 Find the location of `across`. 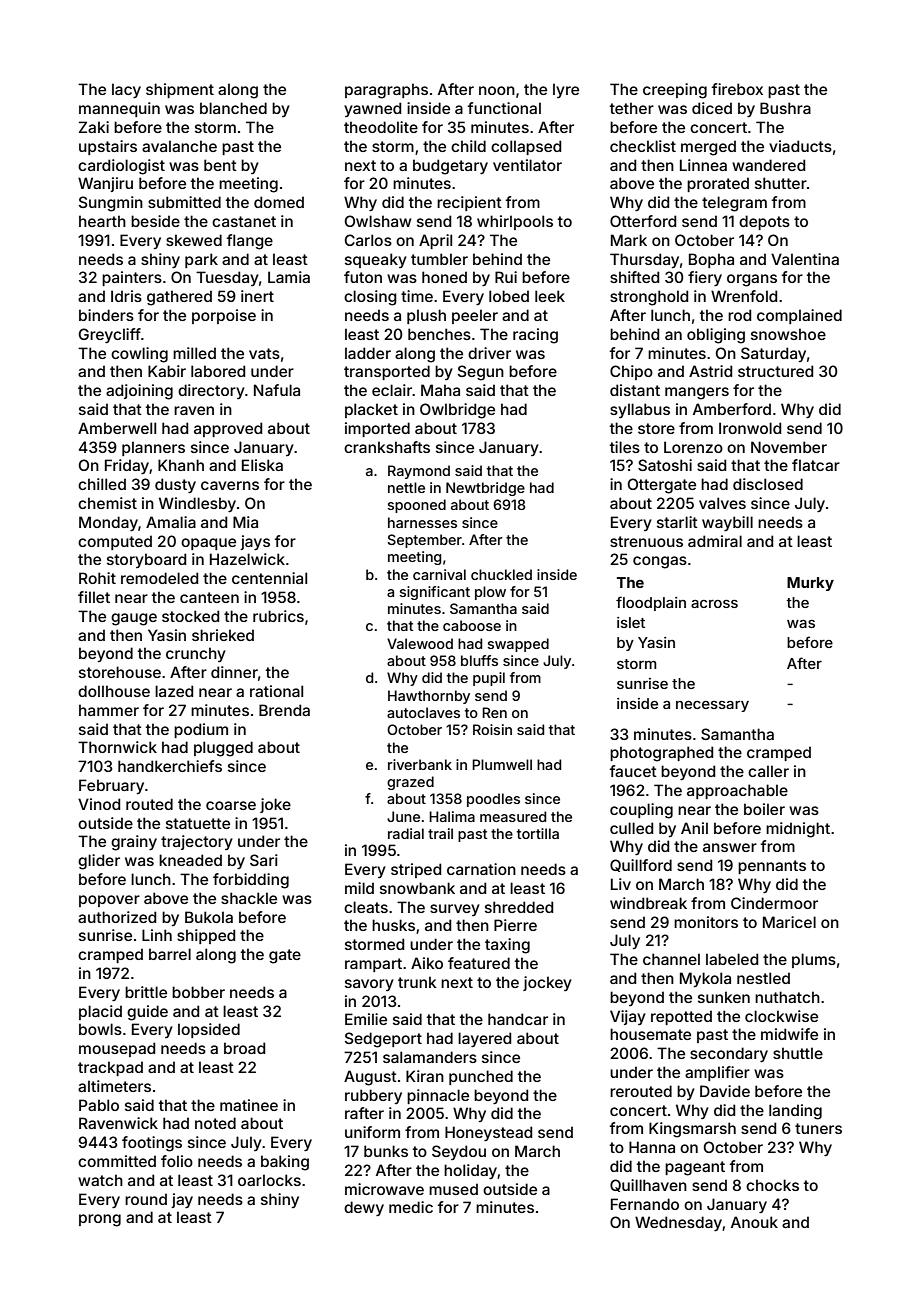

across is located at coordinates (714, 604).
